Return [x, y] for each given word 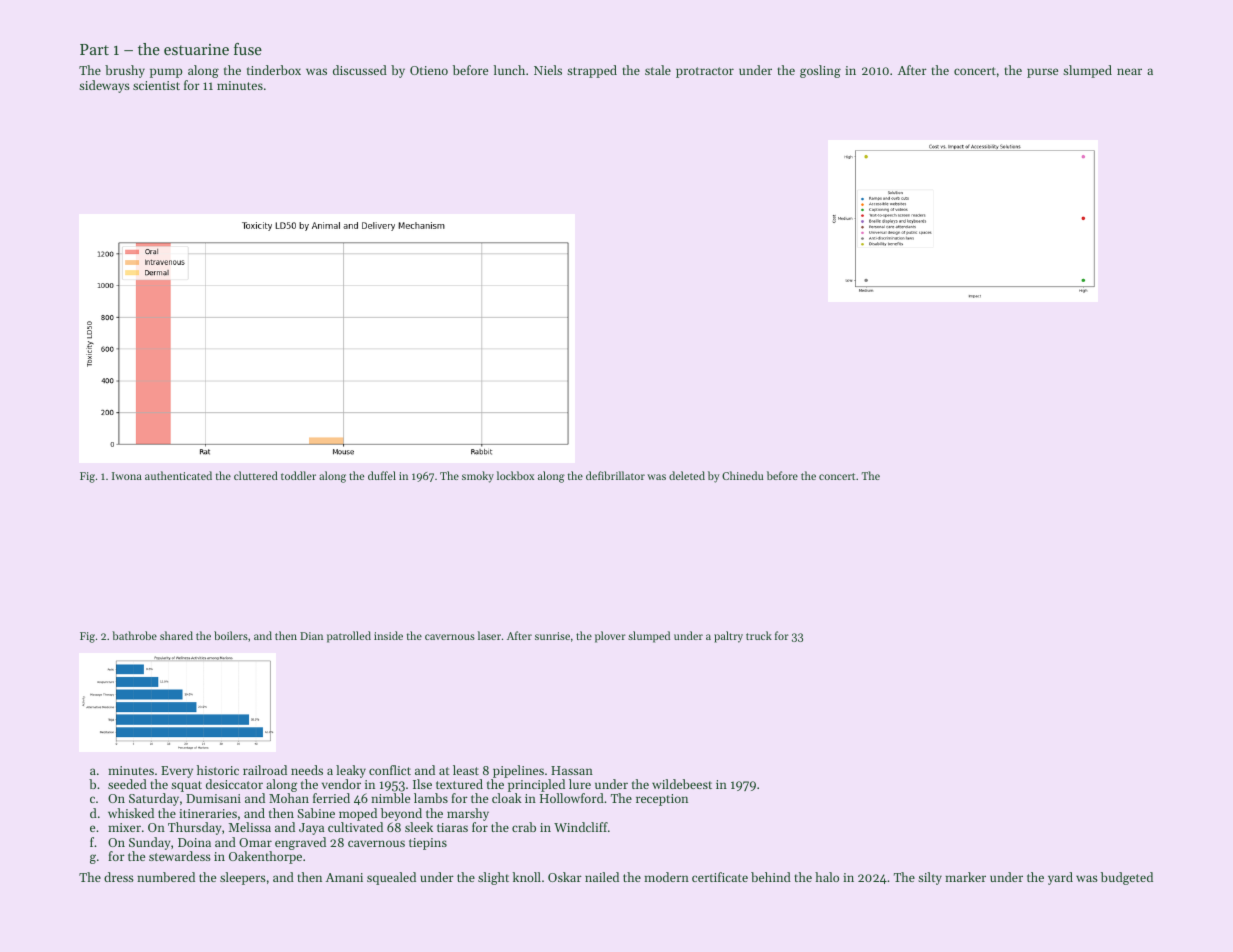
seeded [127, 784]
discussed [360, 70]
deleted [687, 475]
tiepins [428, 844]
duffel [382, 475]
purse [1042, 73]
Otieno [429, 70]
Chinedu [742, 475]
